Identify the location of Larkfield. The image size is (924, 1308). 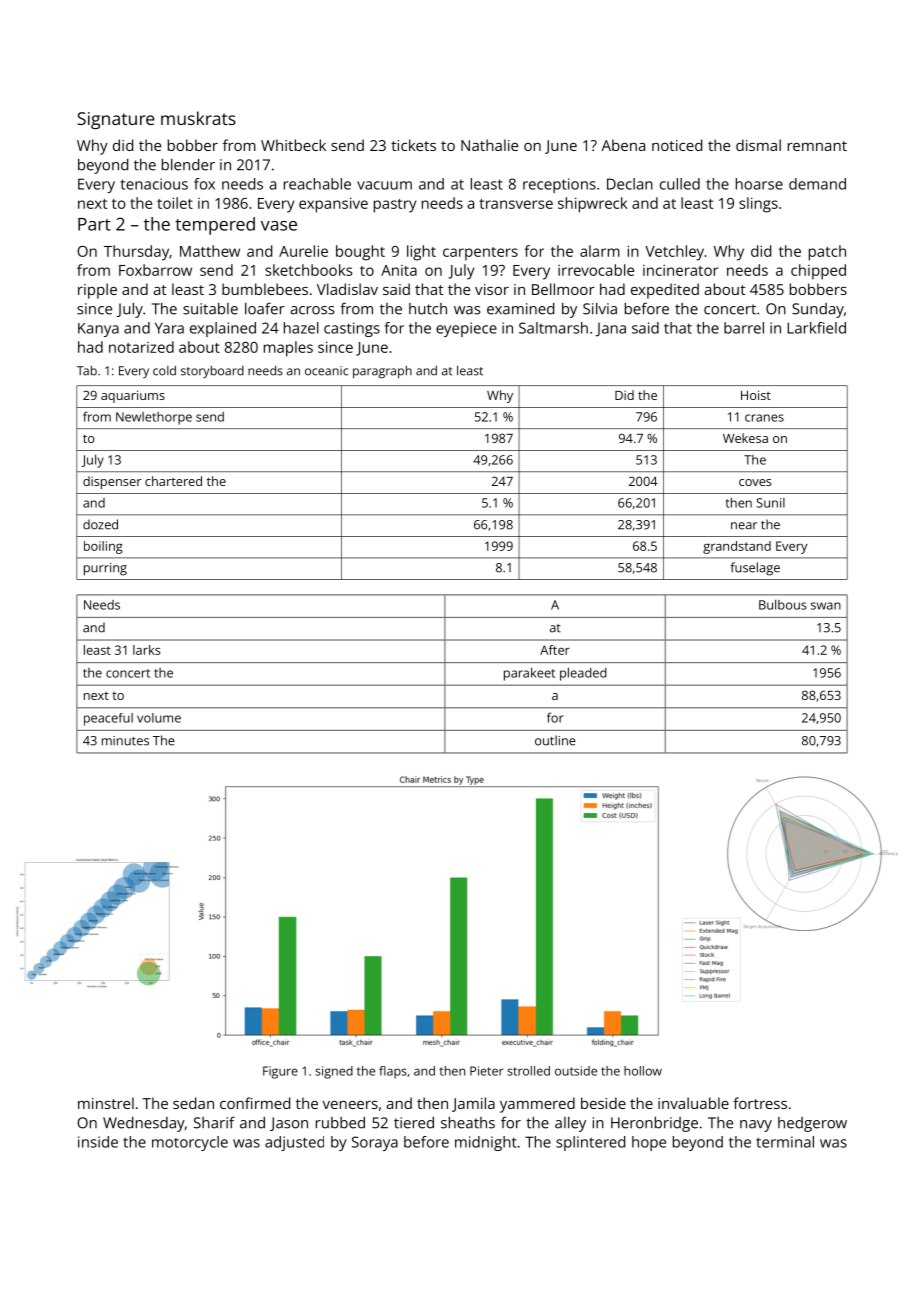
(816, 328).
